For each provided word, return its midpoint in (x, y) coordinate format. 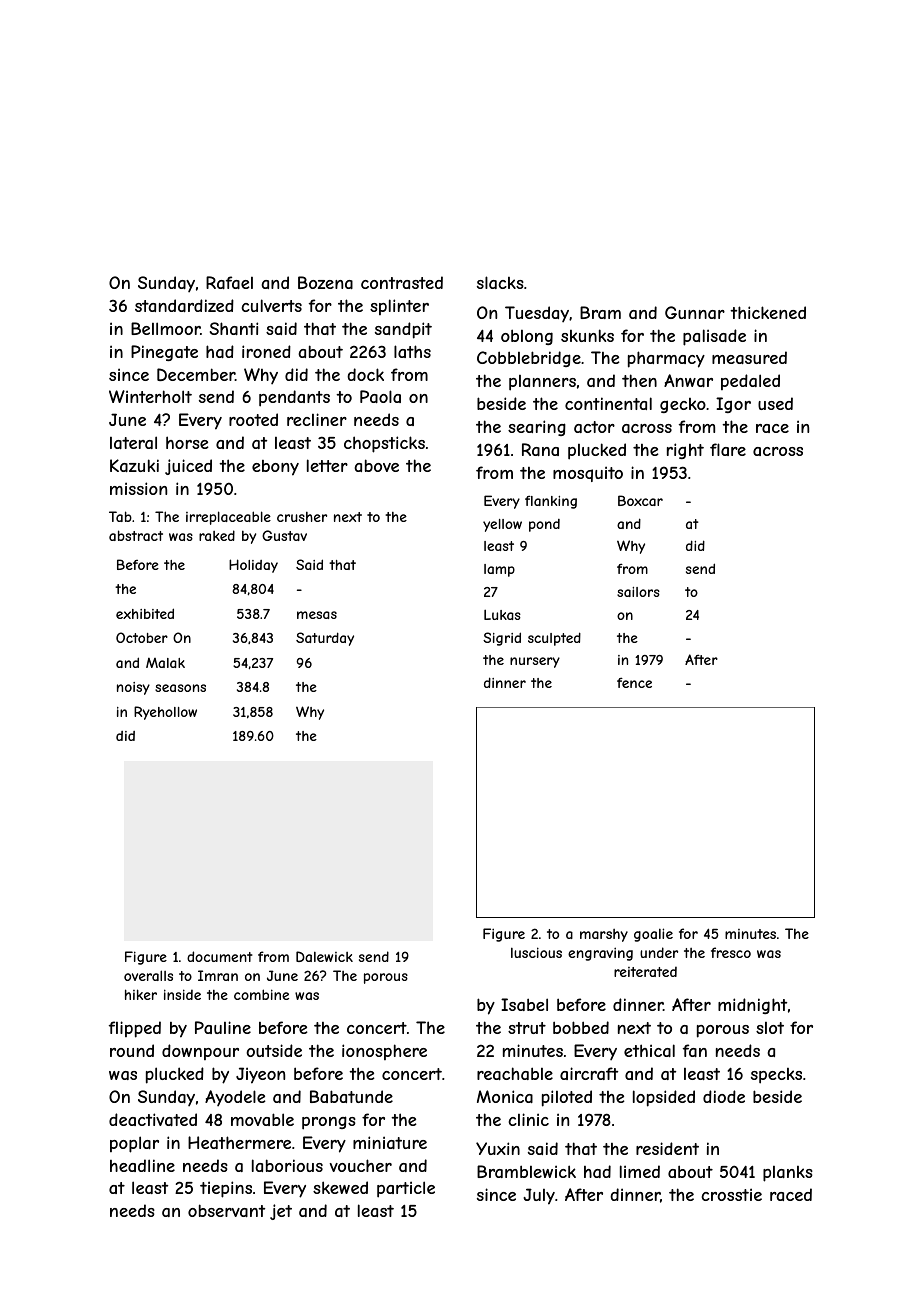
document (220, 956)
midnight (752, 1006)
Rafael (229, 282)
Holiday (253, 566)
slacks (500, 282)
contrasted (402, 282)
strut (527, 1028)
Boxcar (640, 500)
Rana (540, 449)
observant (226, 1210)
